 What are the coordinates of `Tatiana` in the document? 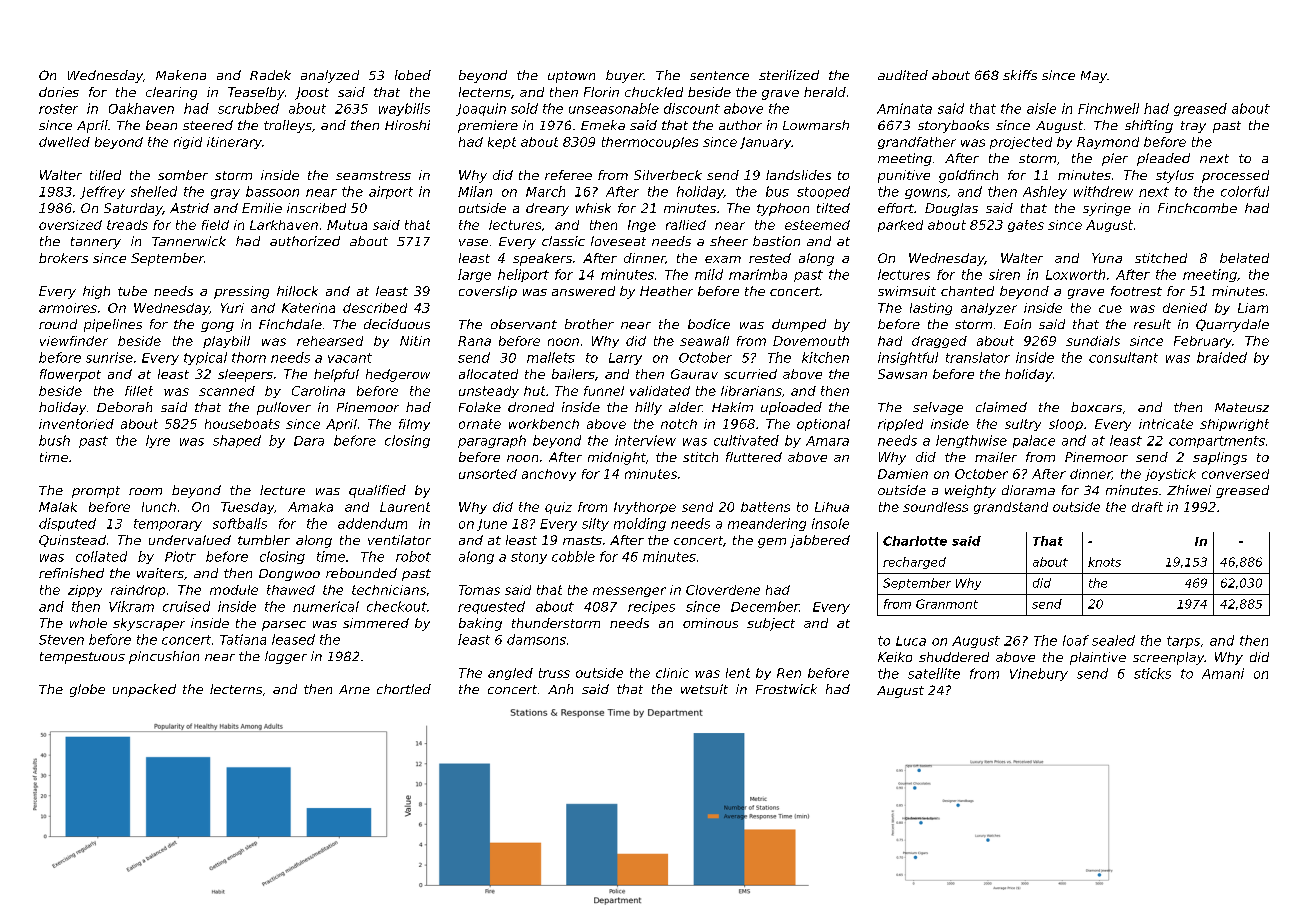 It's located at (243, 639).
